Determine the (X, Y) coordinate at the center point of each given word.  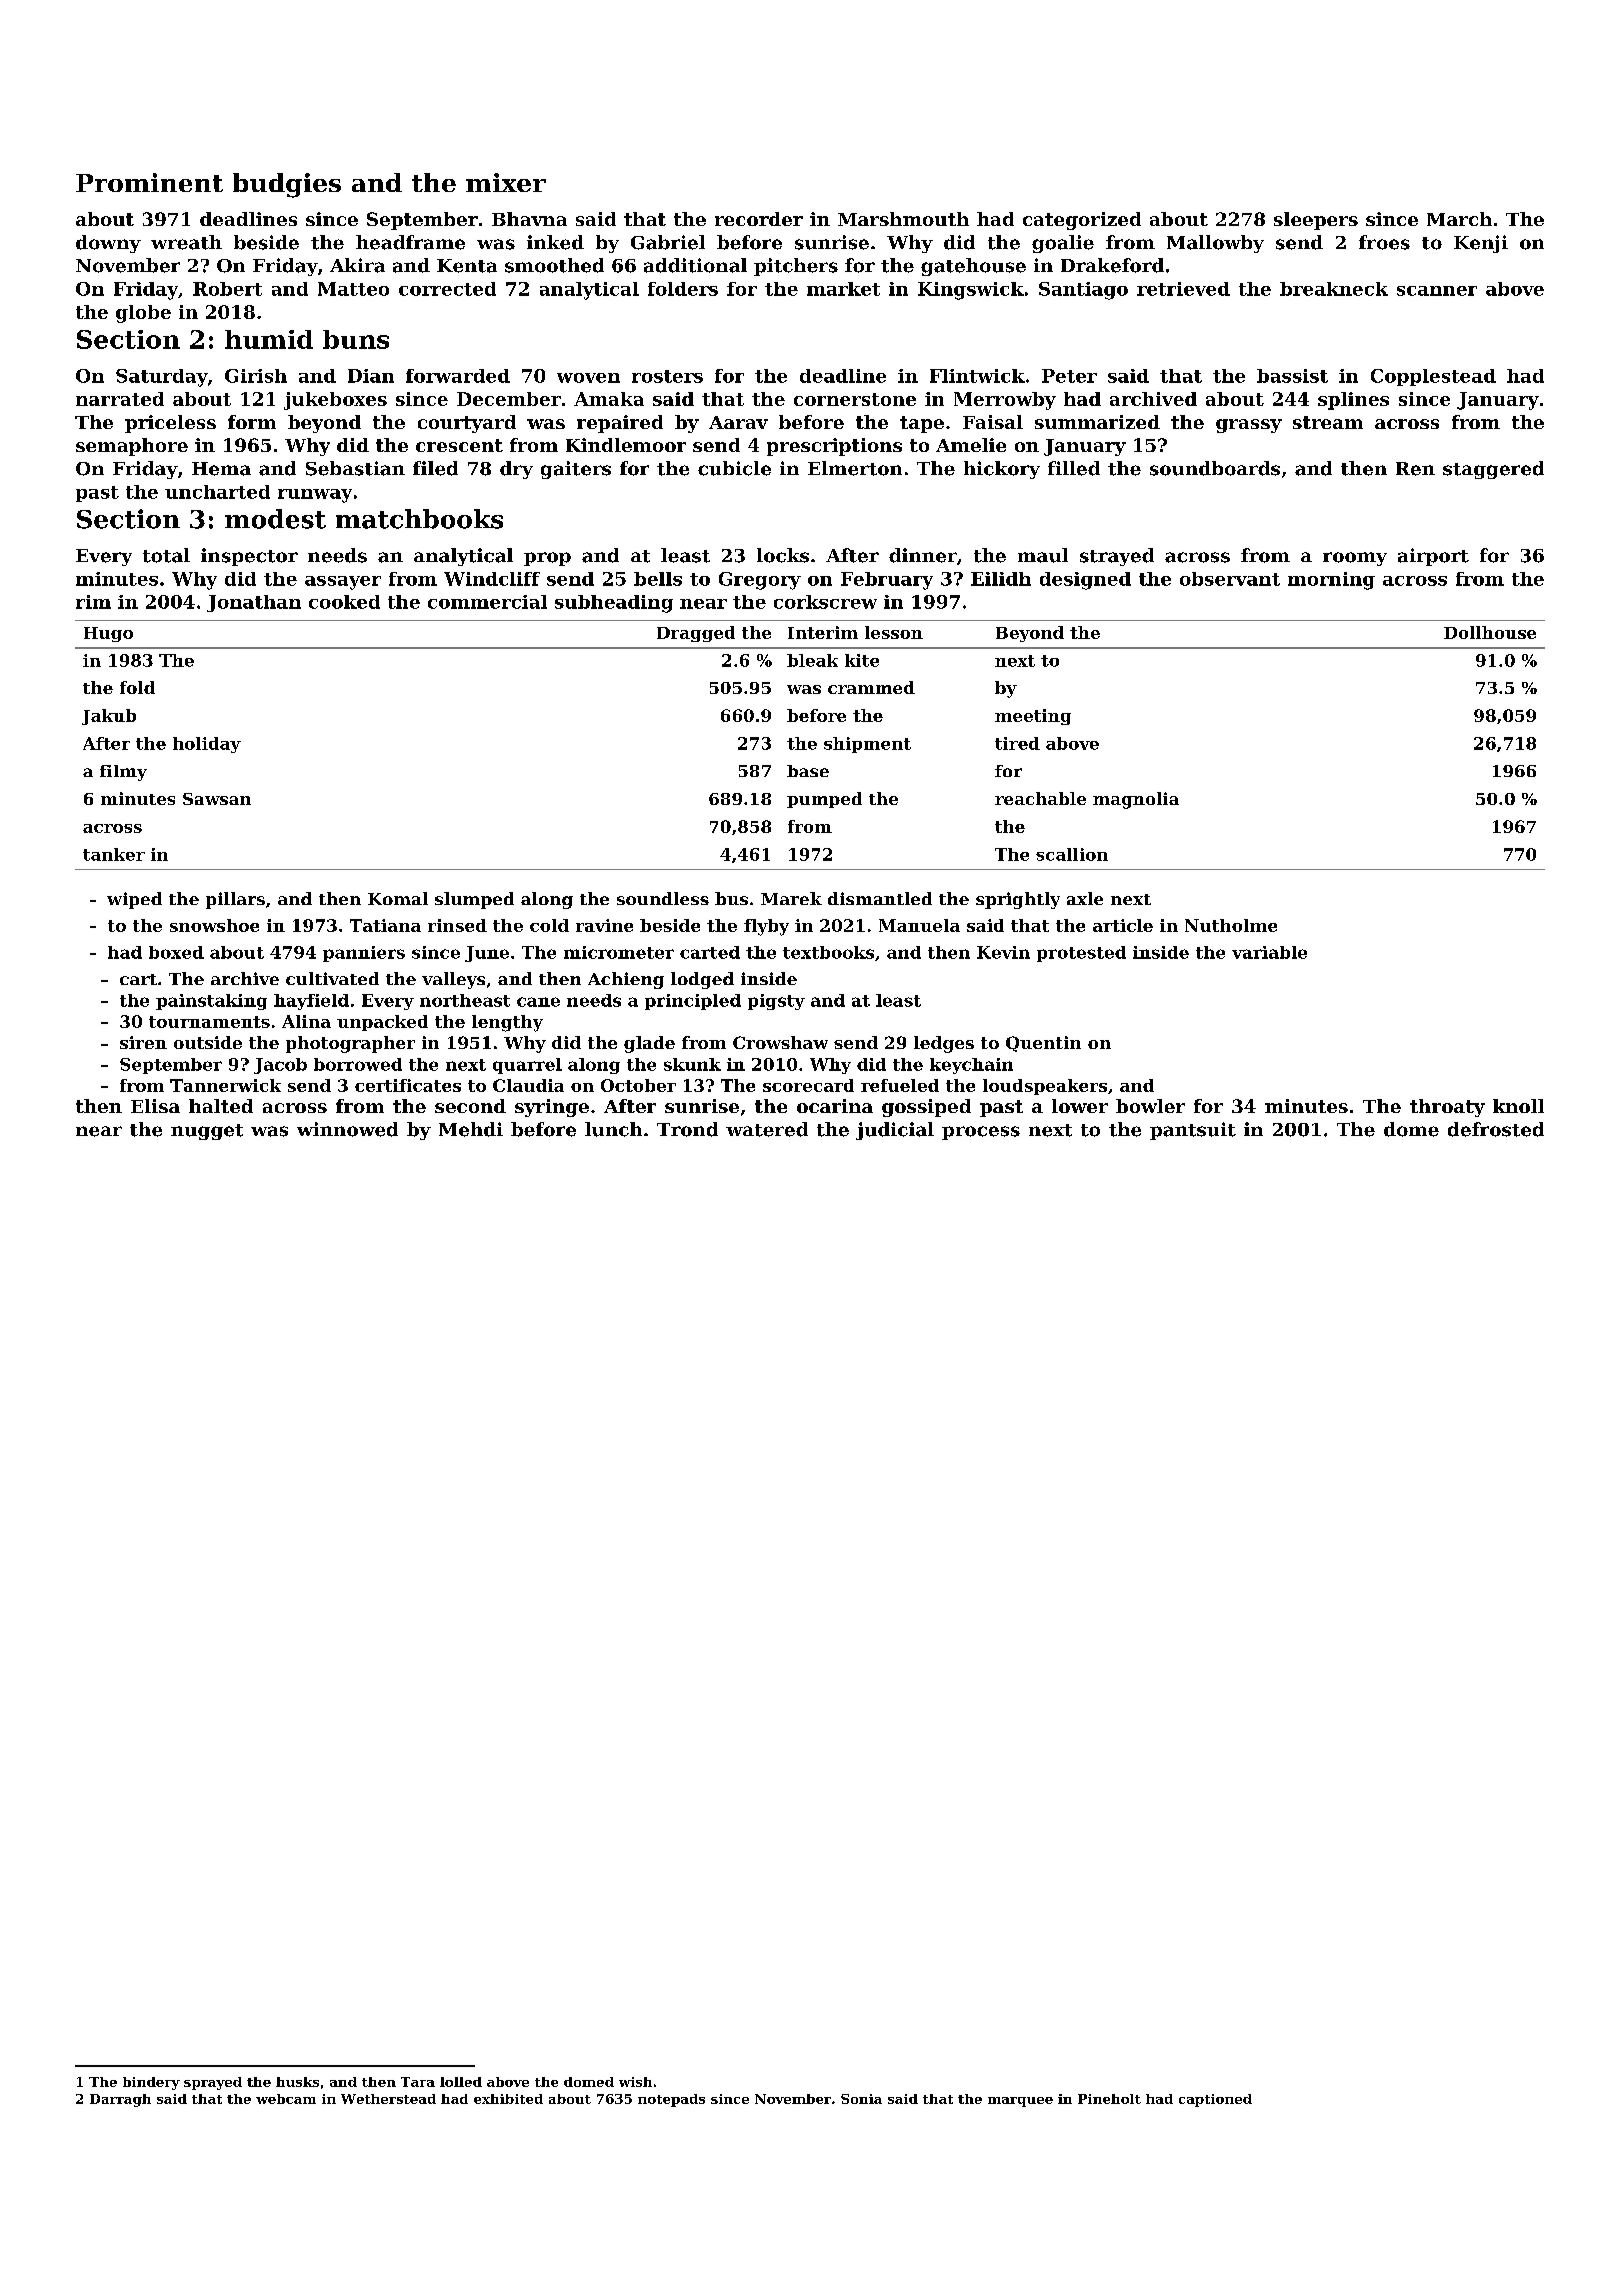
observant (1230, 579)
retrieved (1183, 289)
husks (297, 2082)
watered (767, 1129)
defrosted (1496, 1129)
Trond (687, 1129)
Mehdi (471, 1129)
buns (356, 339)
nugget (207, 1132)
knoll (1518, 1106)
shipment (867, 745)
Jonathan (254, 603)
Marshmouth (903, 219)
